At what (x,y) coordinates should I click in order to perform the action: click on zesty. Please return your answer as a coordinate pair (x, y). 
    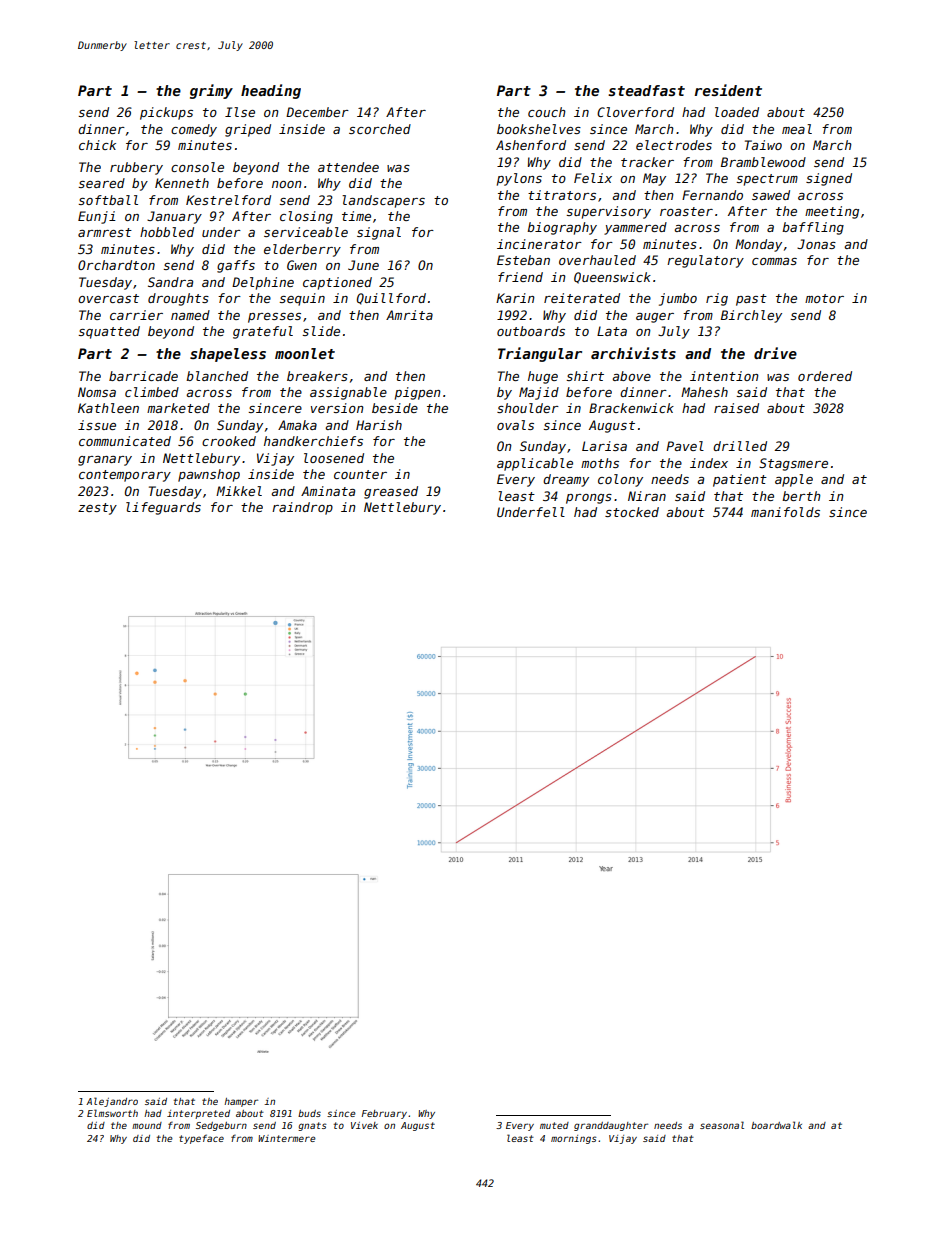
    Looking at the image, I should click on (97, 509).
